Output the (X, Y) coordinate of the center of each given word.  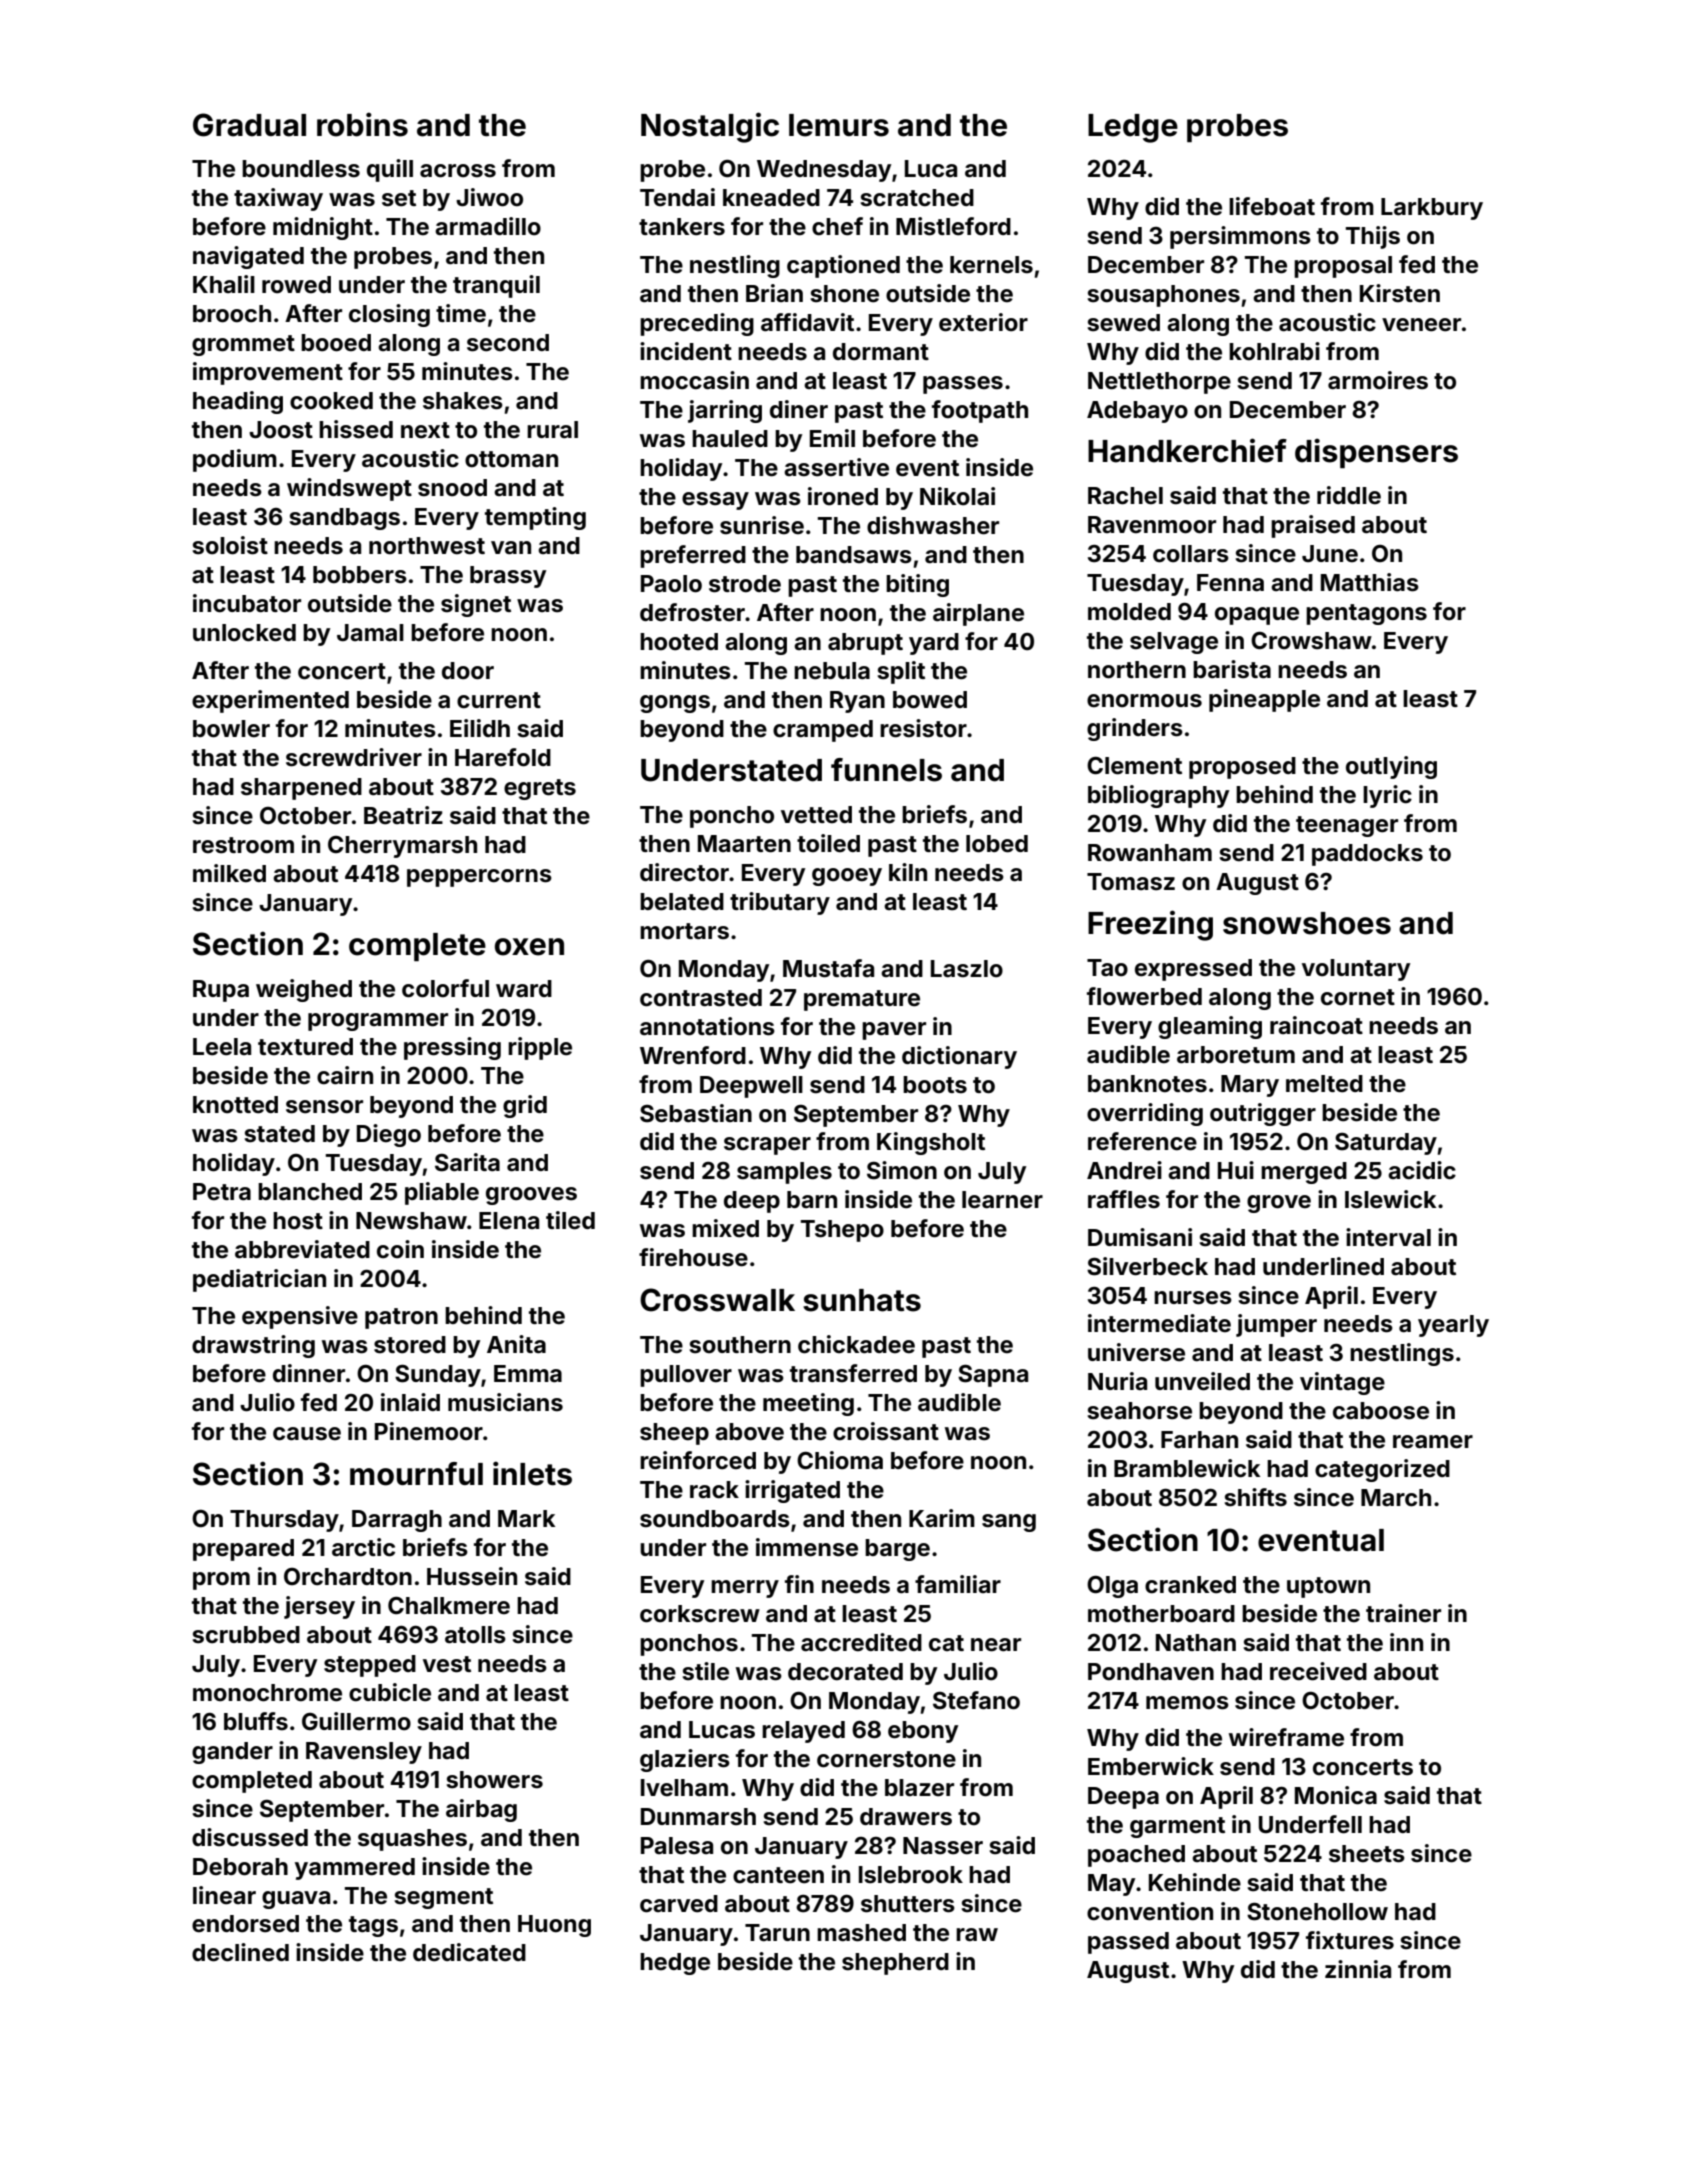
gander (232, 1753)
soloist (230, 545)
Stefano (976, 1700)
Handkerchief (1187, 450)
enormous (1144, 701)
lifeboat (1272, 206)
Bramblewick (1187, 1468)
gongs (675, 704)
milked (229, 873)
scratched (917, 198)
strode (745, 584)
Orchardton (348, 1577)
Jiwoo (489, 197)
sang (1009, 1523)
